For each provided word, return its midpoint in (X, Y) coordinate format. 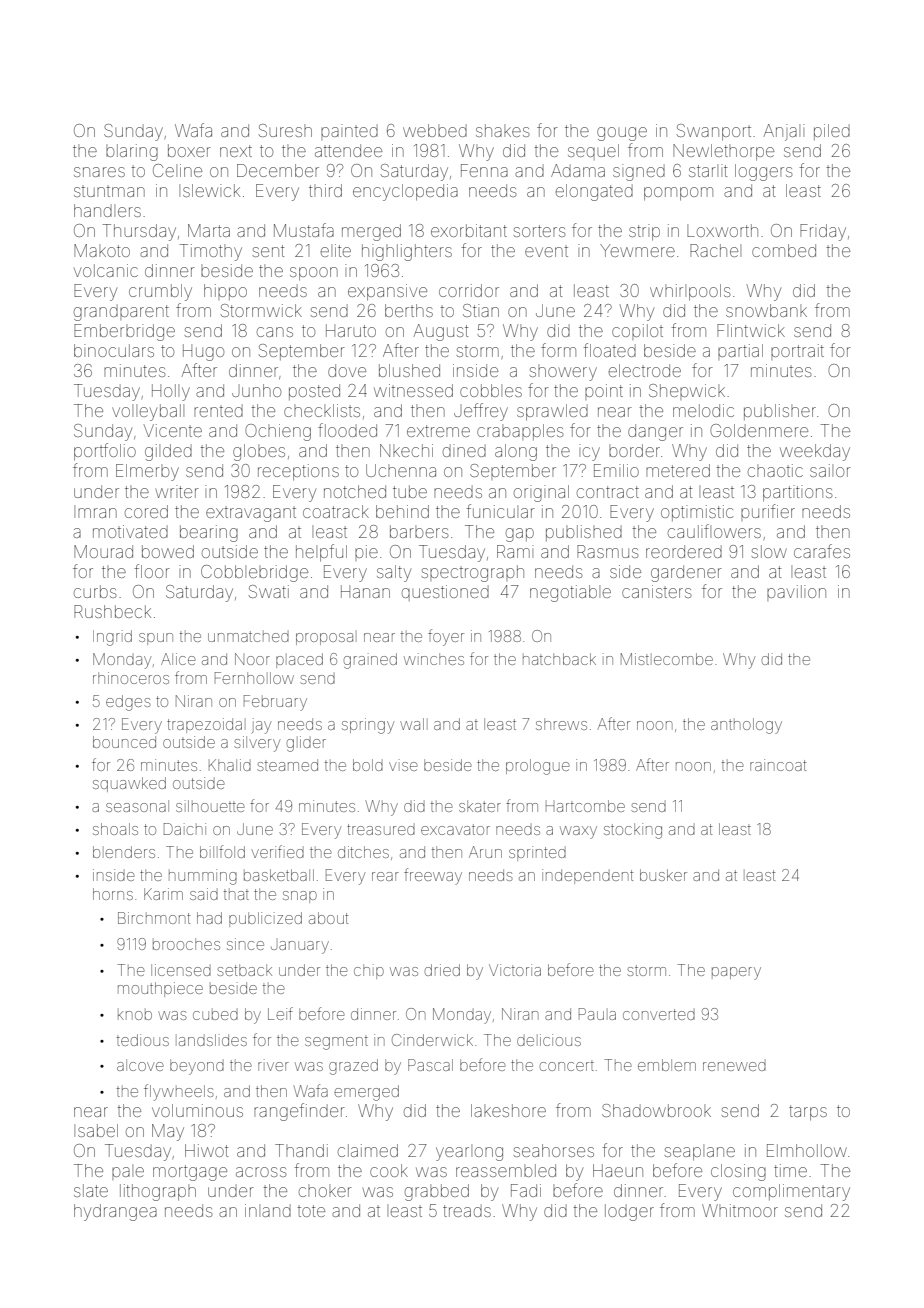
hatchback (559, 659)
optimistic (697, 513)
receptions (298, 472)
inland (268, 1210)
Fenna (484, 170)
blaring (132, 152)
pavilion (796, 593)
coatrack (336, 511)
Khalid (230, 765)
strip (644, 232)
